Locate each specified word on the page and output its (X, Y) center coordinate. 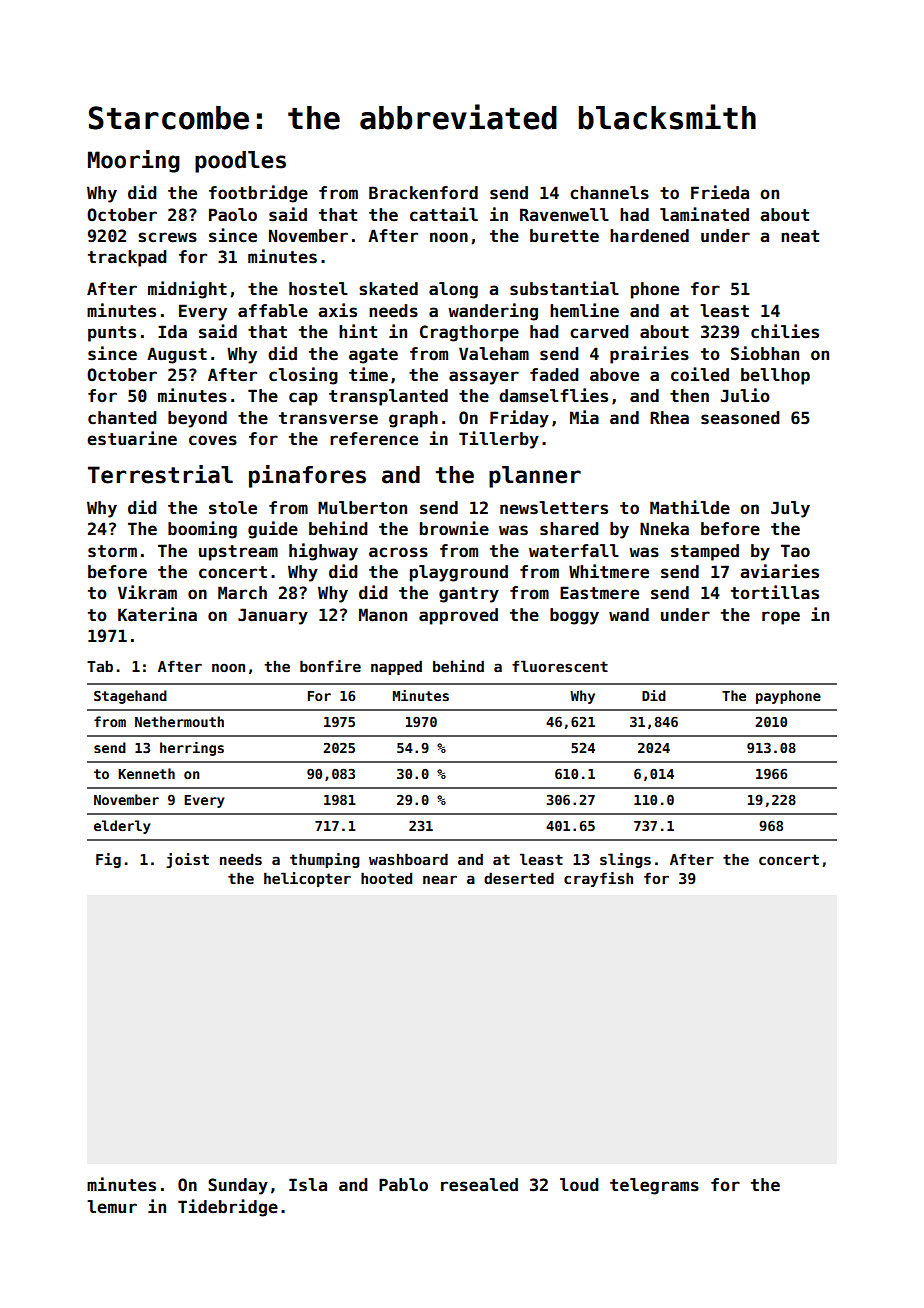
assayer (484, 378)
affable (273, 311)
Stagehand (130, 697)
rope (781, 618)
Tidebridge (228, 1208)
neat (800, 236)
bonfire (330, 666)
